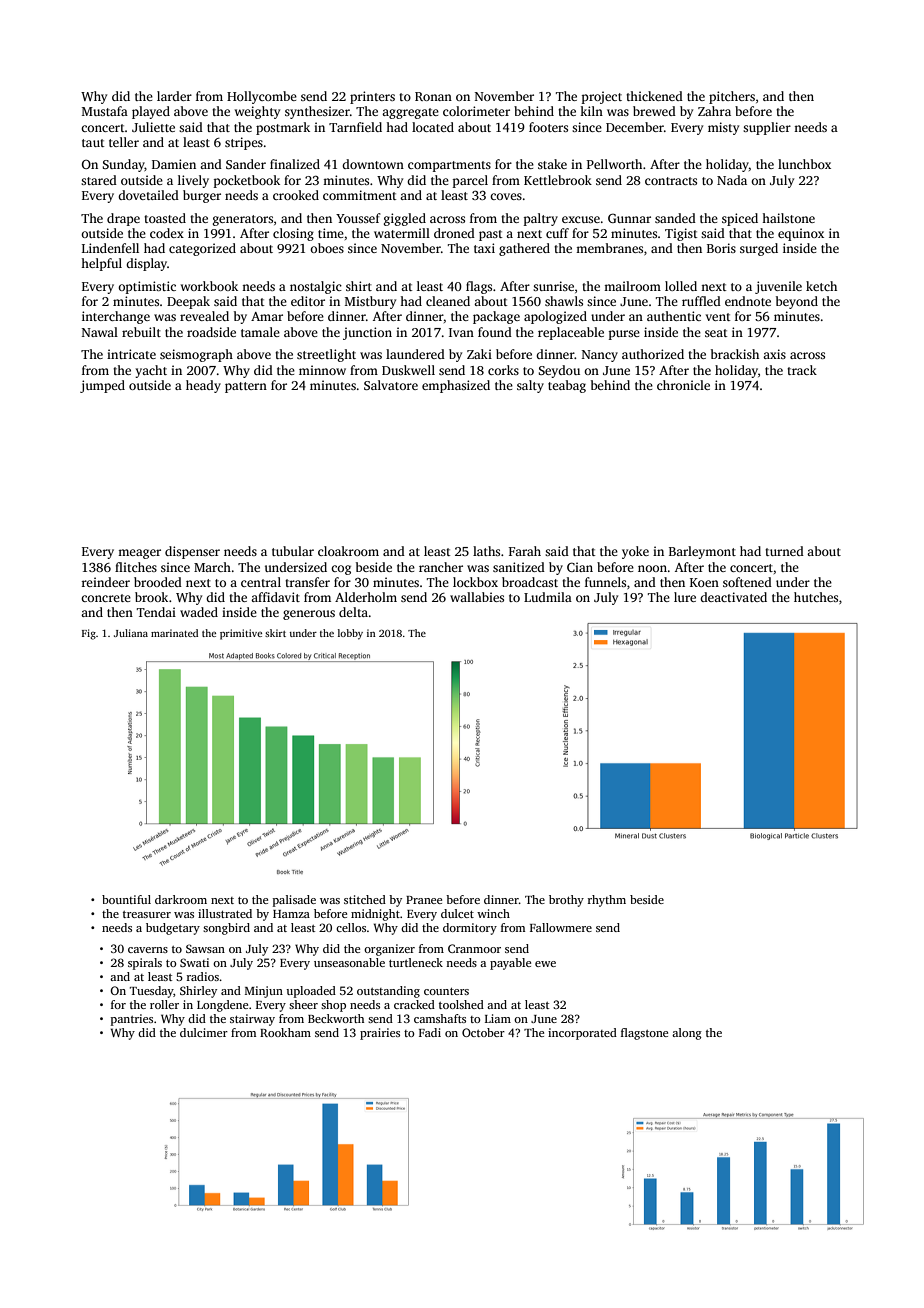 This page has height=1308, width=924. What do you see at coordinates (132, 1020) in the page?
I see `pantries` at bounding box center [132, 1020].
